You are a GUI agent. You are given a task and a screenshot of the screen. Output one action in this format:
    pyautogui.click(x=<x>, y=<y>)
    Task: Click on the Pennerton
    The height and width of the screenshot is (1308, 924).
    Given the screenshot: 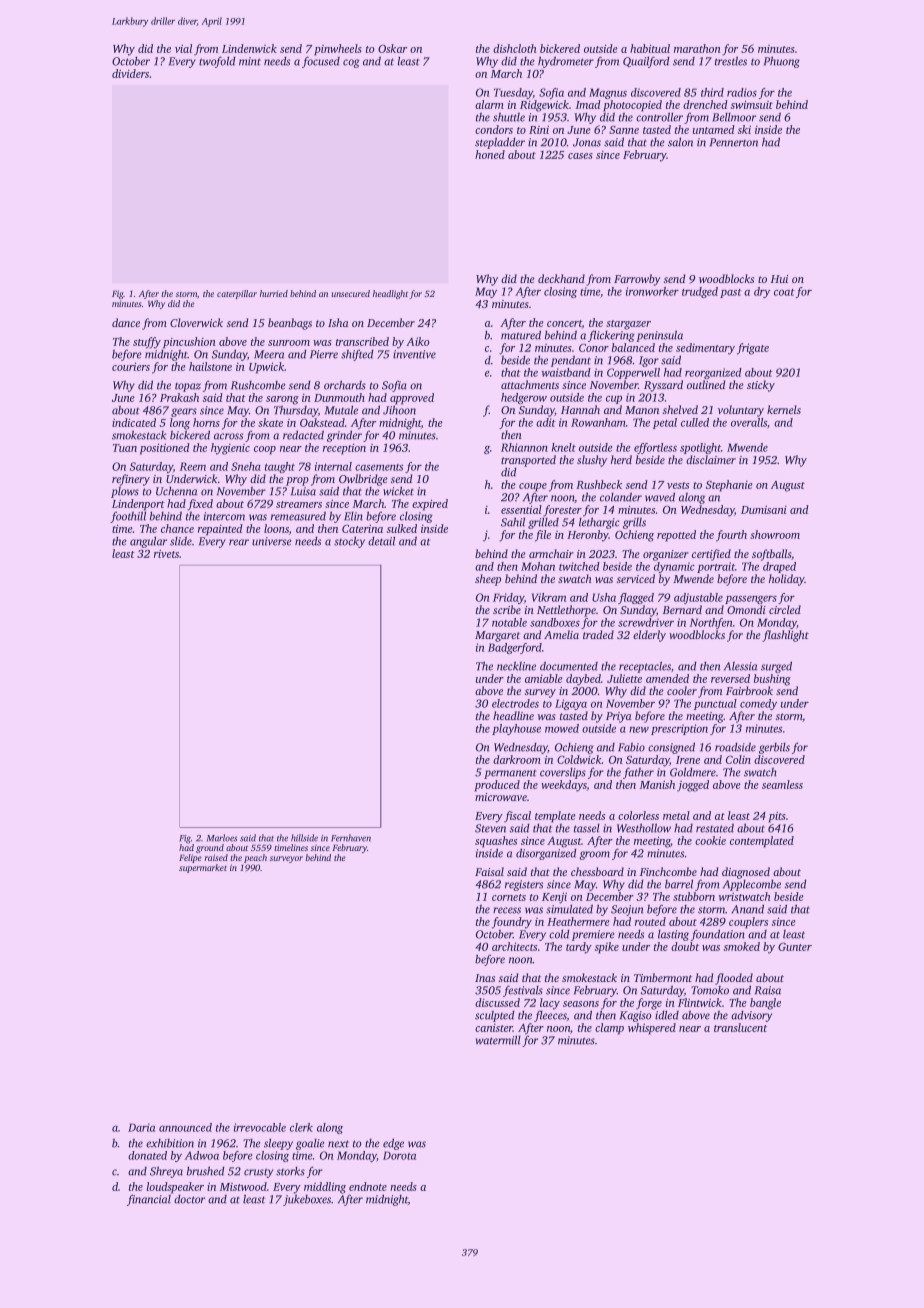 What is the action you would take?
    pyautogui.click(x=734, y=142)
